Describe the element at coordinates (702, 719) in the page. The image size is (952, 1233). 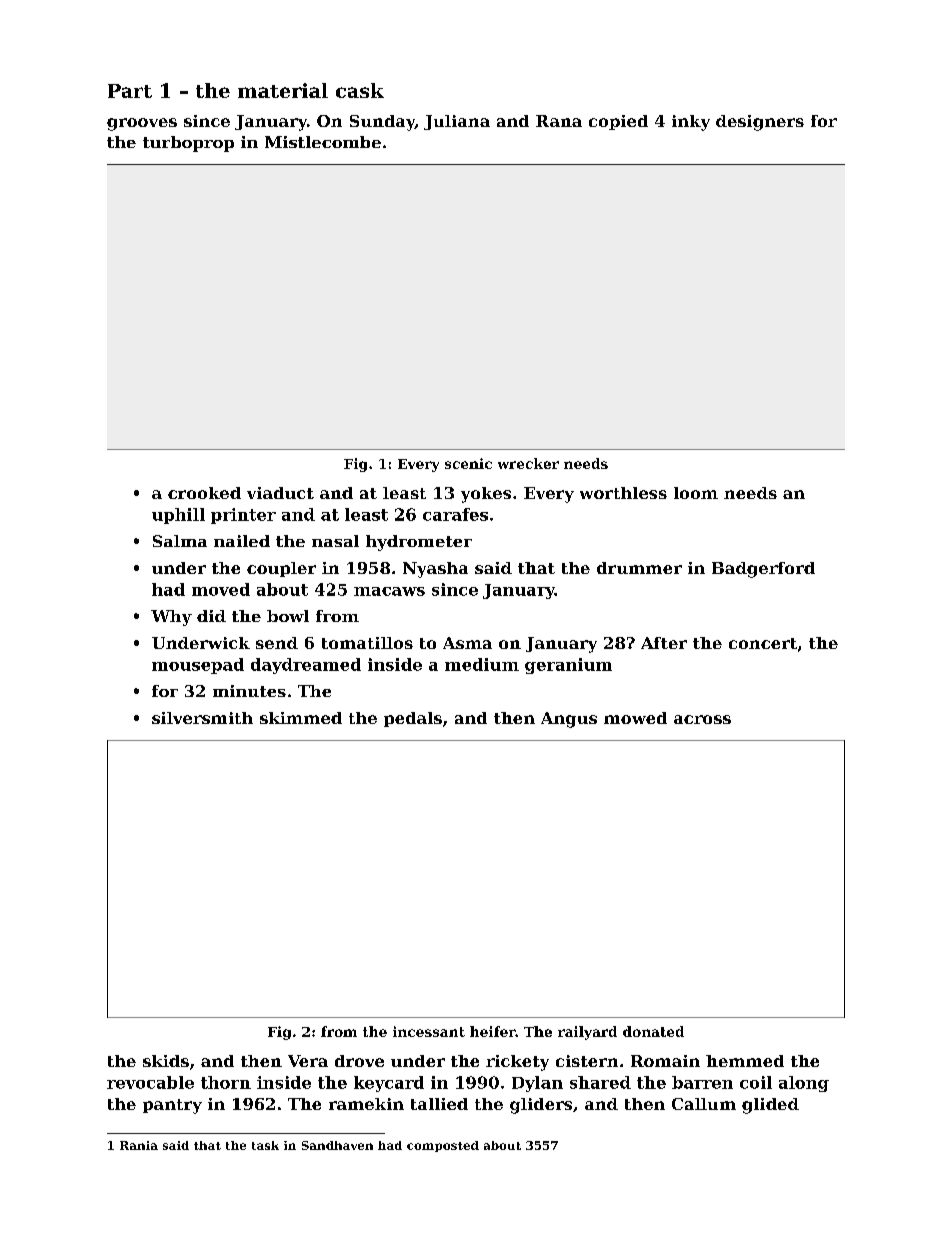
I see `across` at that location.
